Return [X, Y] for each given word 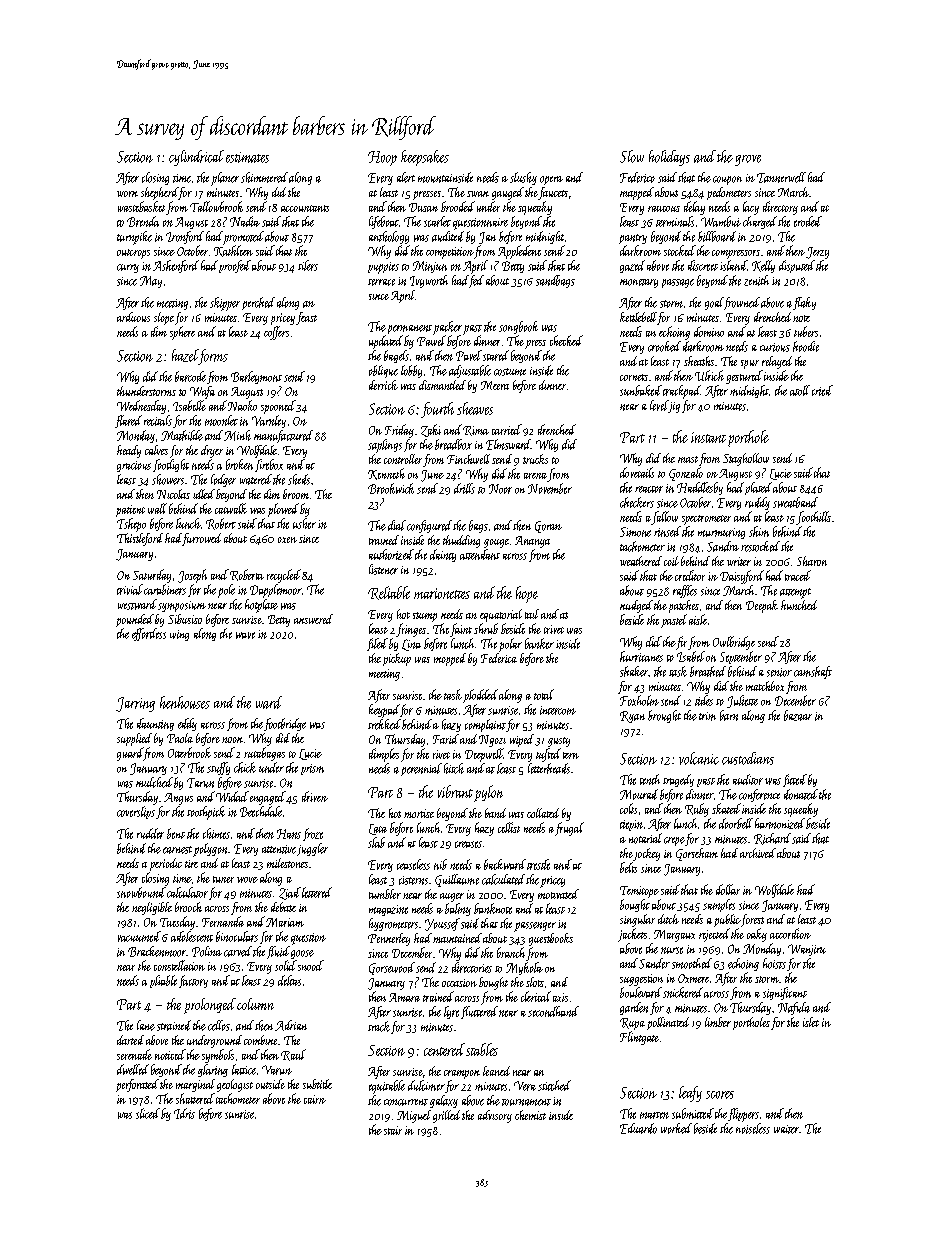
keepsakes [425, 158]
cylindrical [196, 158]
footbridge [285, 724]
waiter [786, 1129]
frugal [569, 829]
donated [801, 794]
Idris [184, 1113]
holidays [669, 158]
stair [393, 1130]
